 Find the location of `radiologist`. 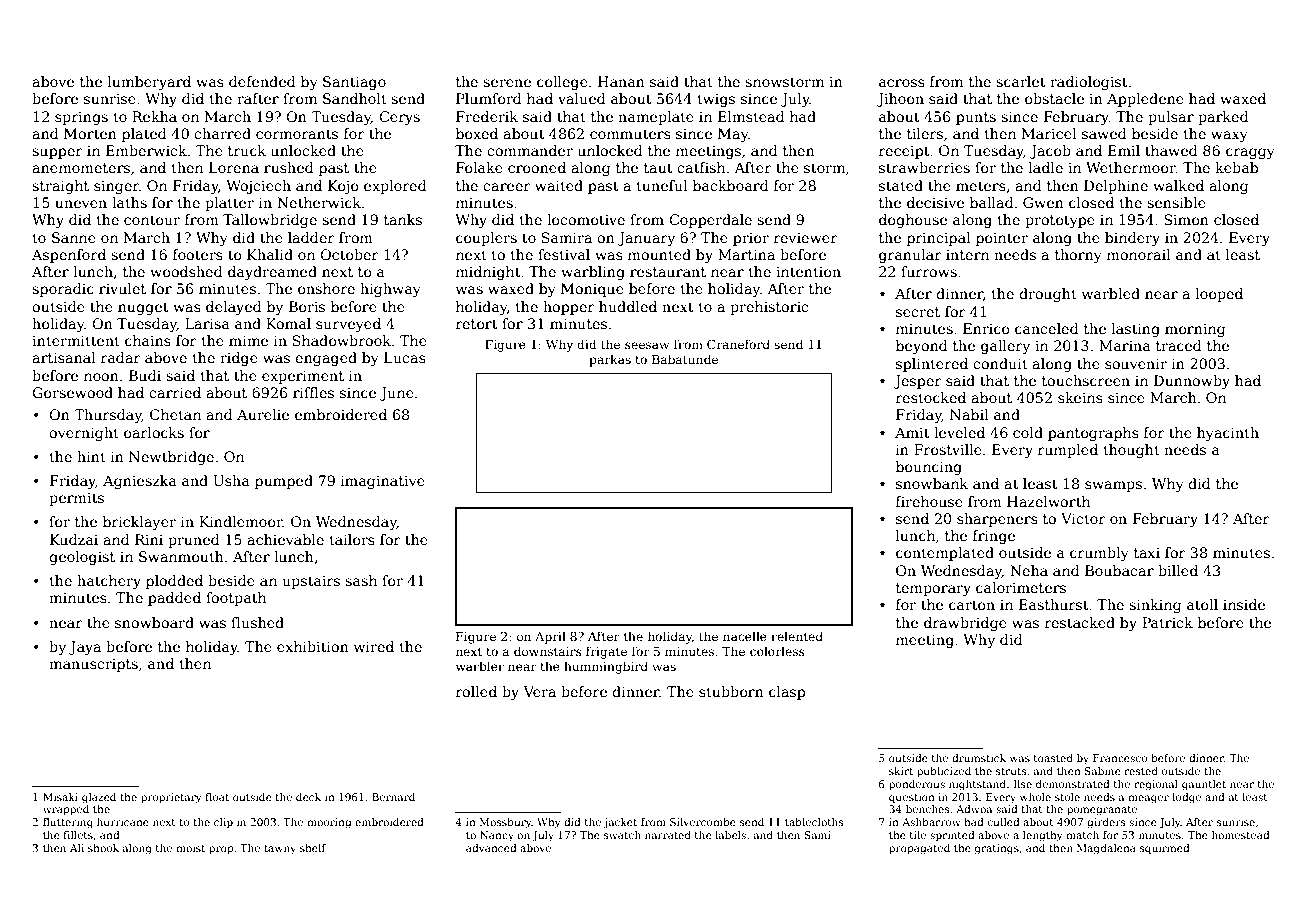

radiologist is located at coordinates (1088, 83).
